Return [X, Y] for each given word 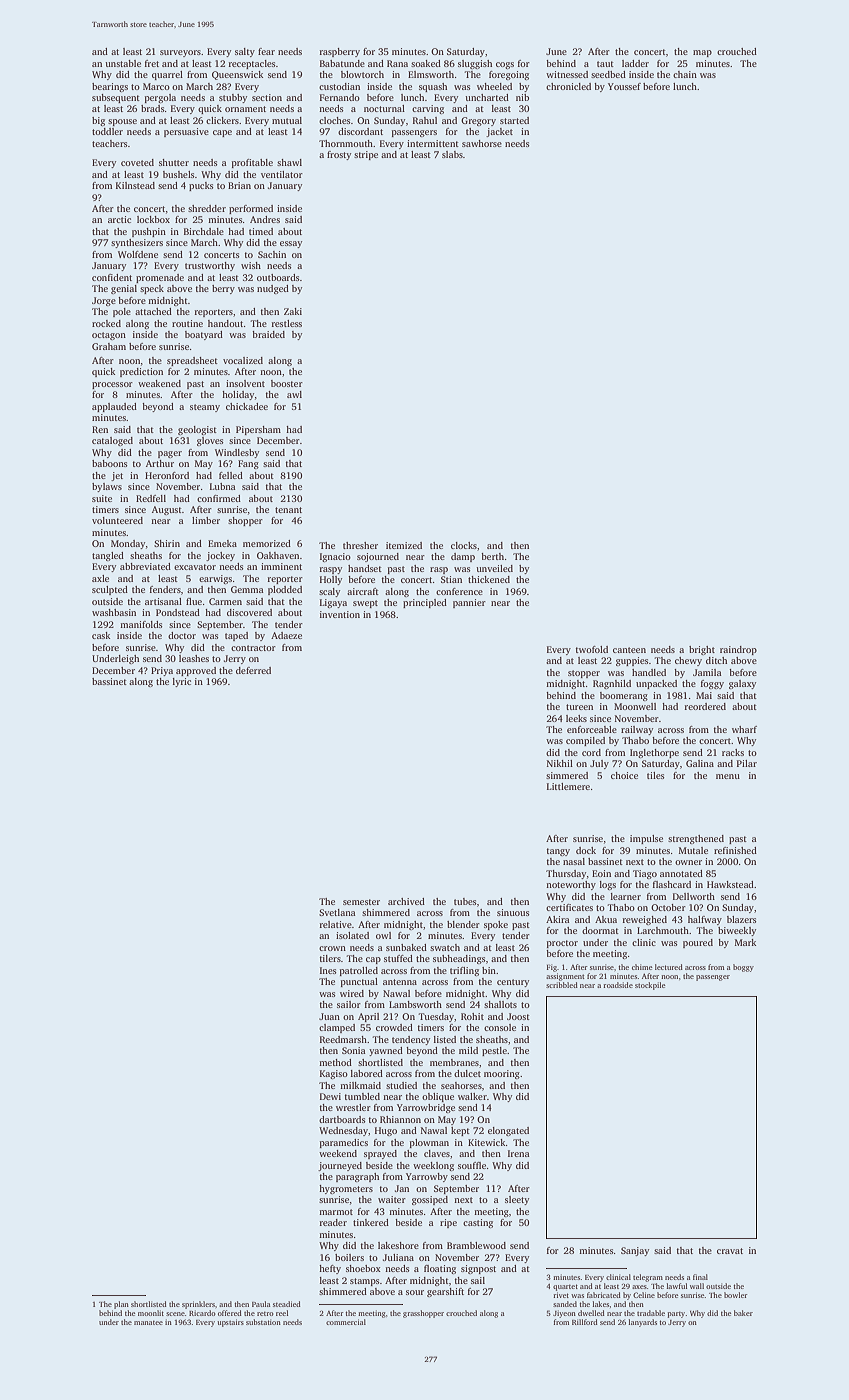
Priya [162, 671]
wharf [744, 729]
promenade [160, 278]
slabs [452, 154]
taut [605, 64]
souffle [472, 1165]
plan [121, 1305]
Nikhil [560, 763]
